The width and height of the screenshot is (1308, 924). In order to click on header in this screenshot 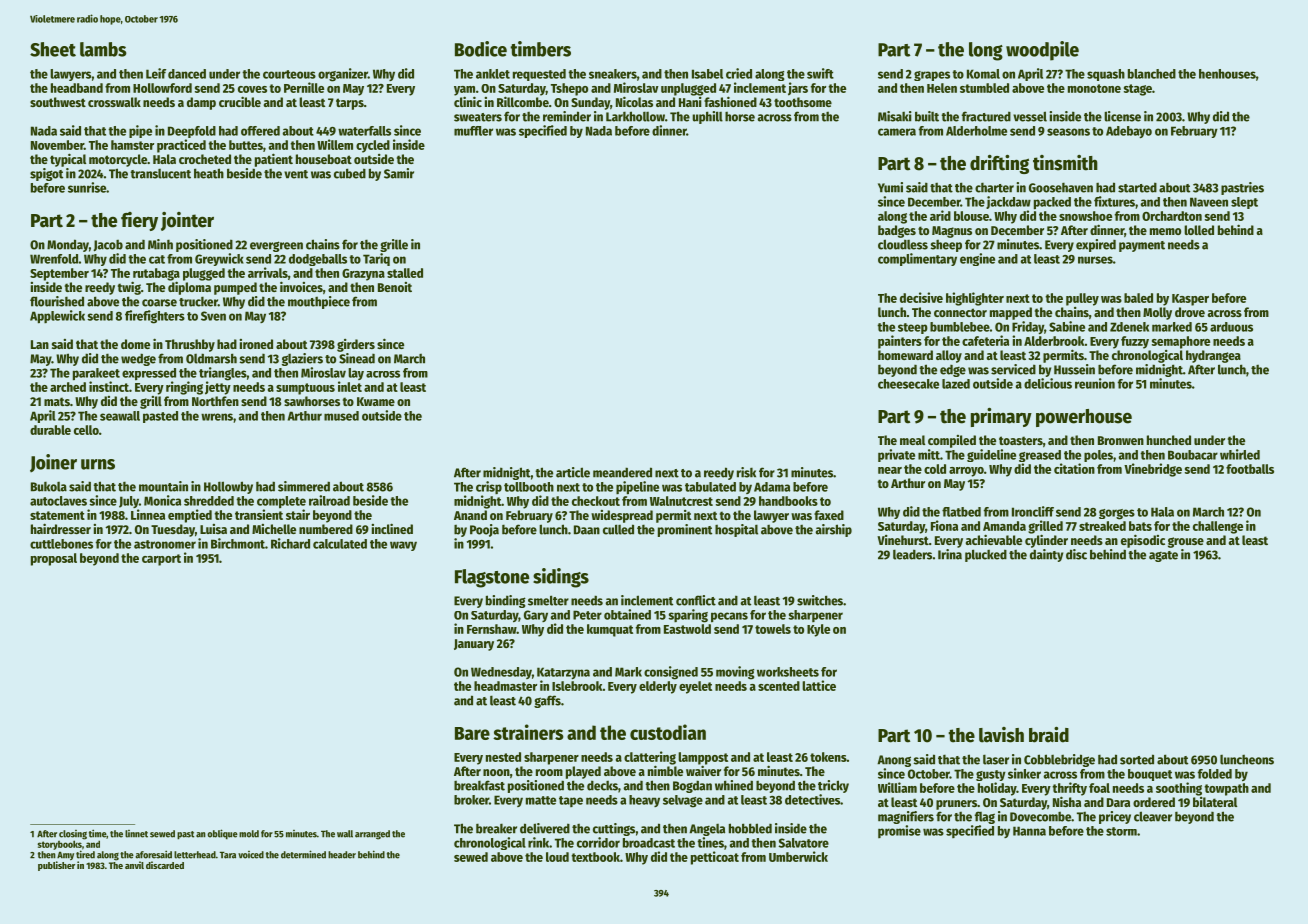, I will do `click(342, 855)`.
